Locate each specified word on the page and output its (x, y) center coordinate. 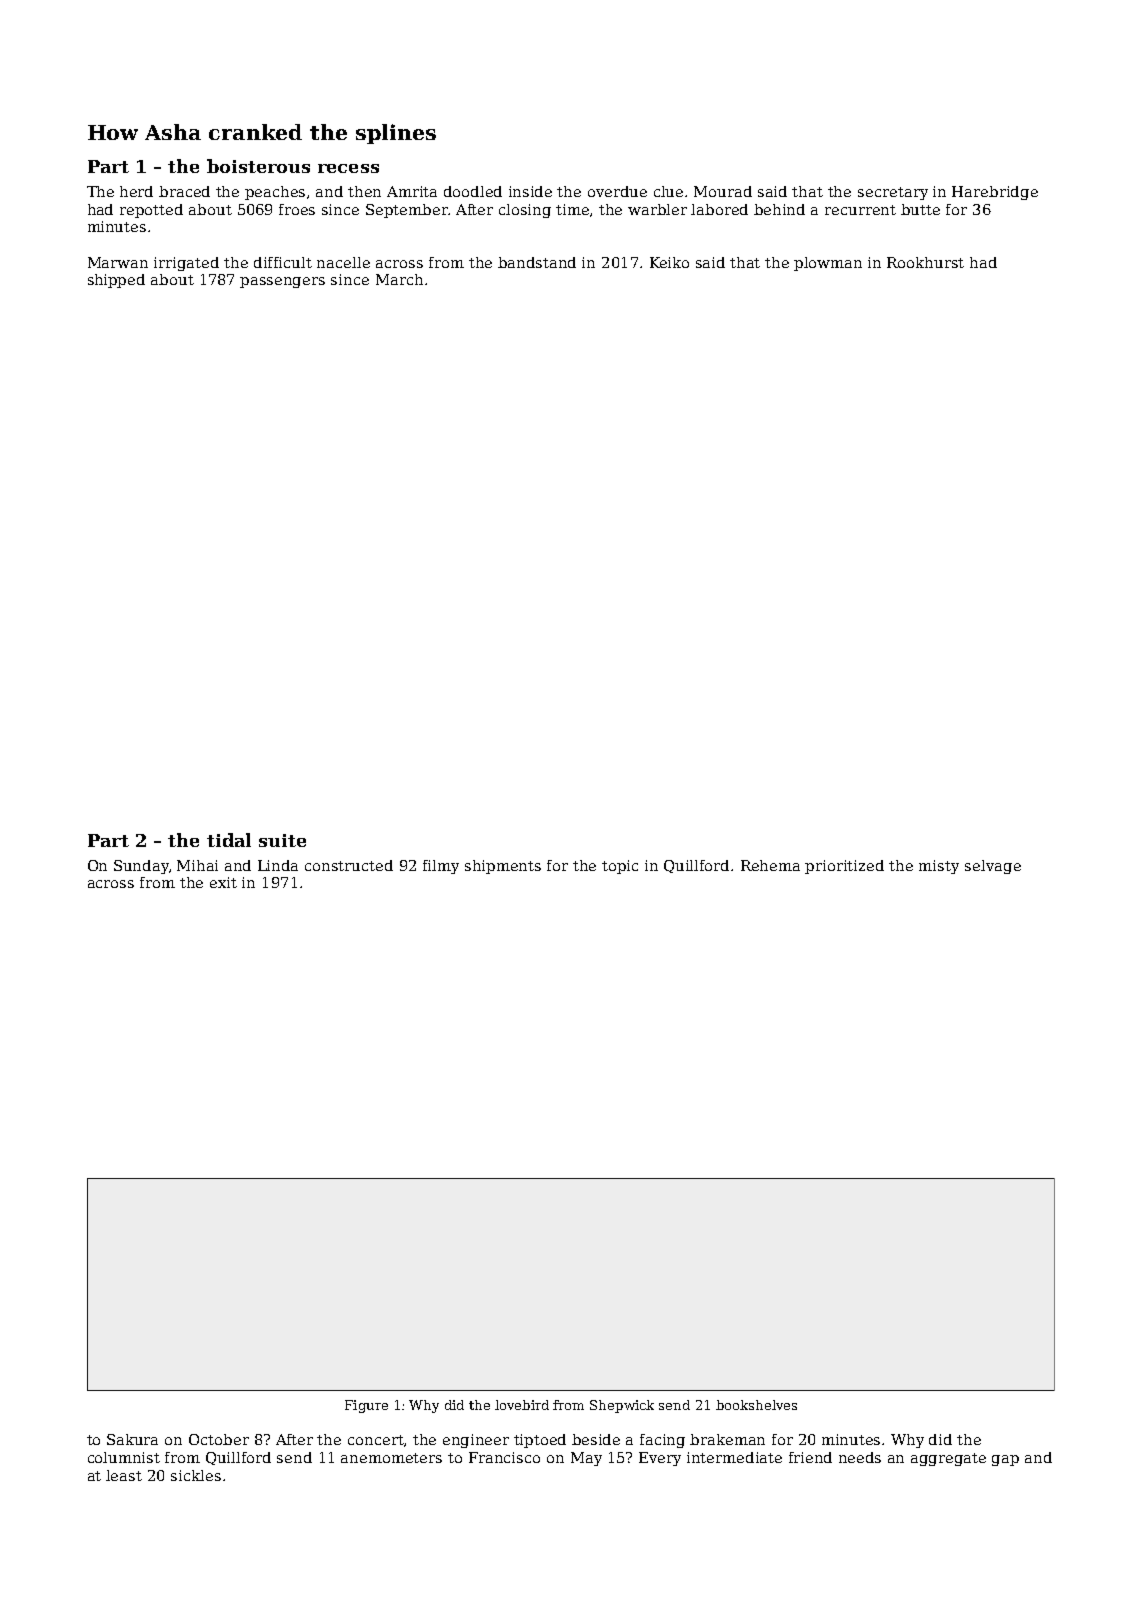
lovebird (522, 1405)
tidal (229, 840)
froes (297, 209)
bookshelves (756, 1405)
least (124, 1475)
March (399, 279)
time (572, 209)
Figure (366, 1406)
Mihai (197, 865)
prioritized (844, 867)
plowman (828, 264)
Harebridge (995, 193)
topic (620, 867)
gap (1005, 1460)
